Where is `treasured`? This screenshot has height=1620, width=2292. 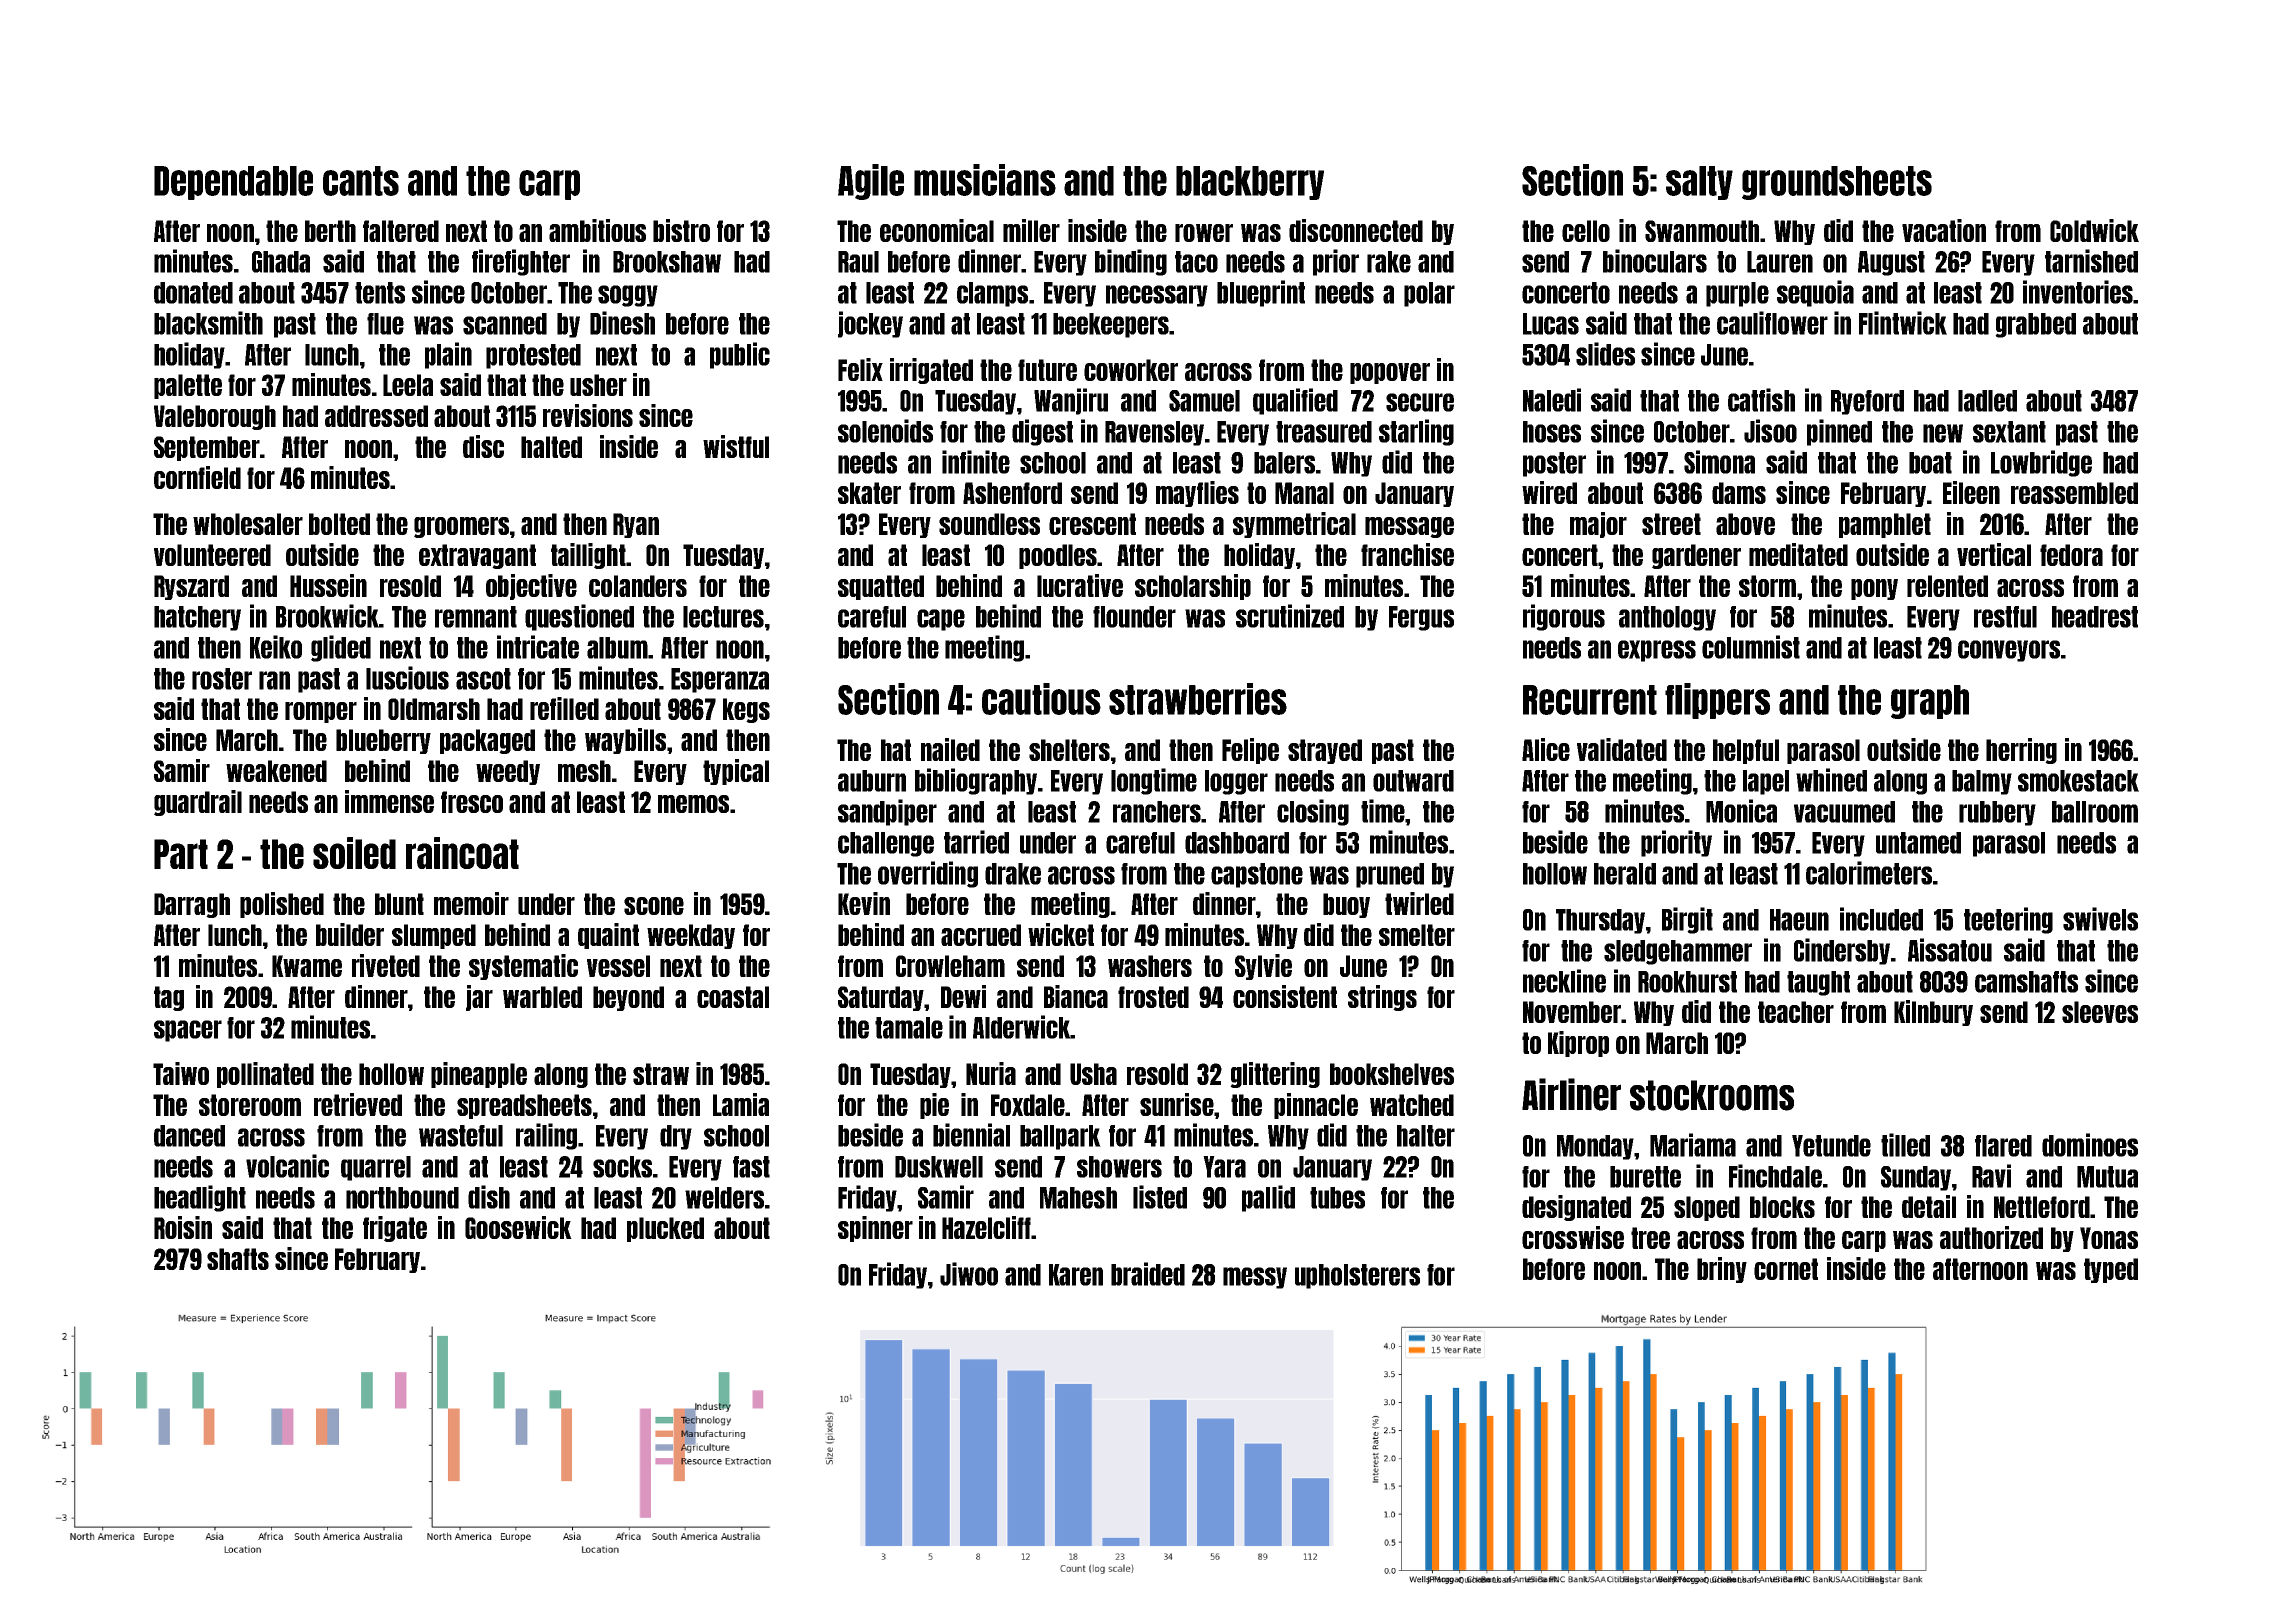
treasured is located at coordinates (1324, 432).
